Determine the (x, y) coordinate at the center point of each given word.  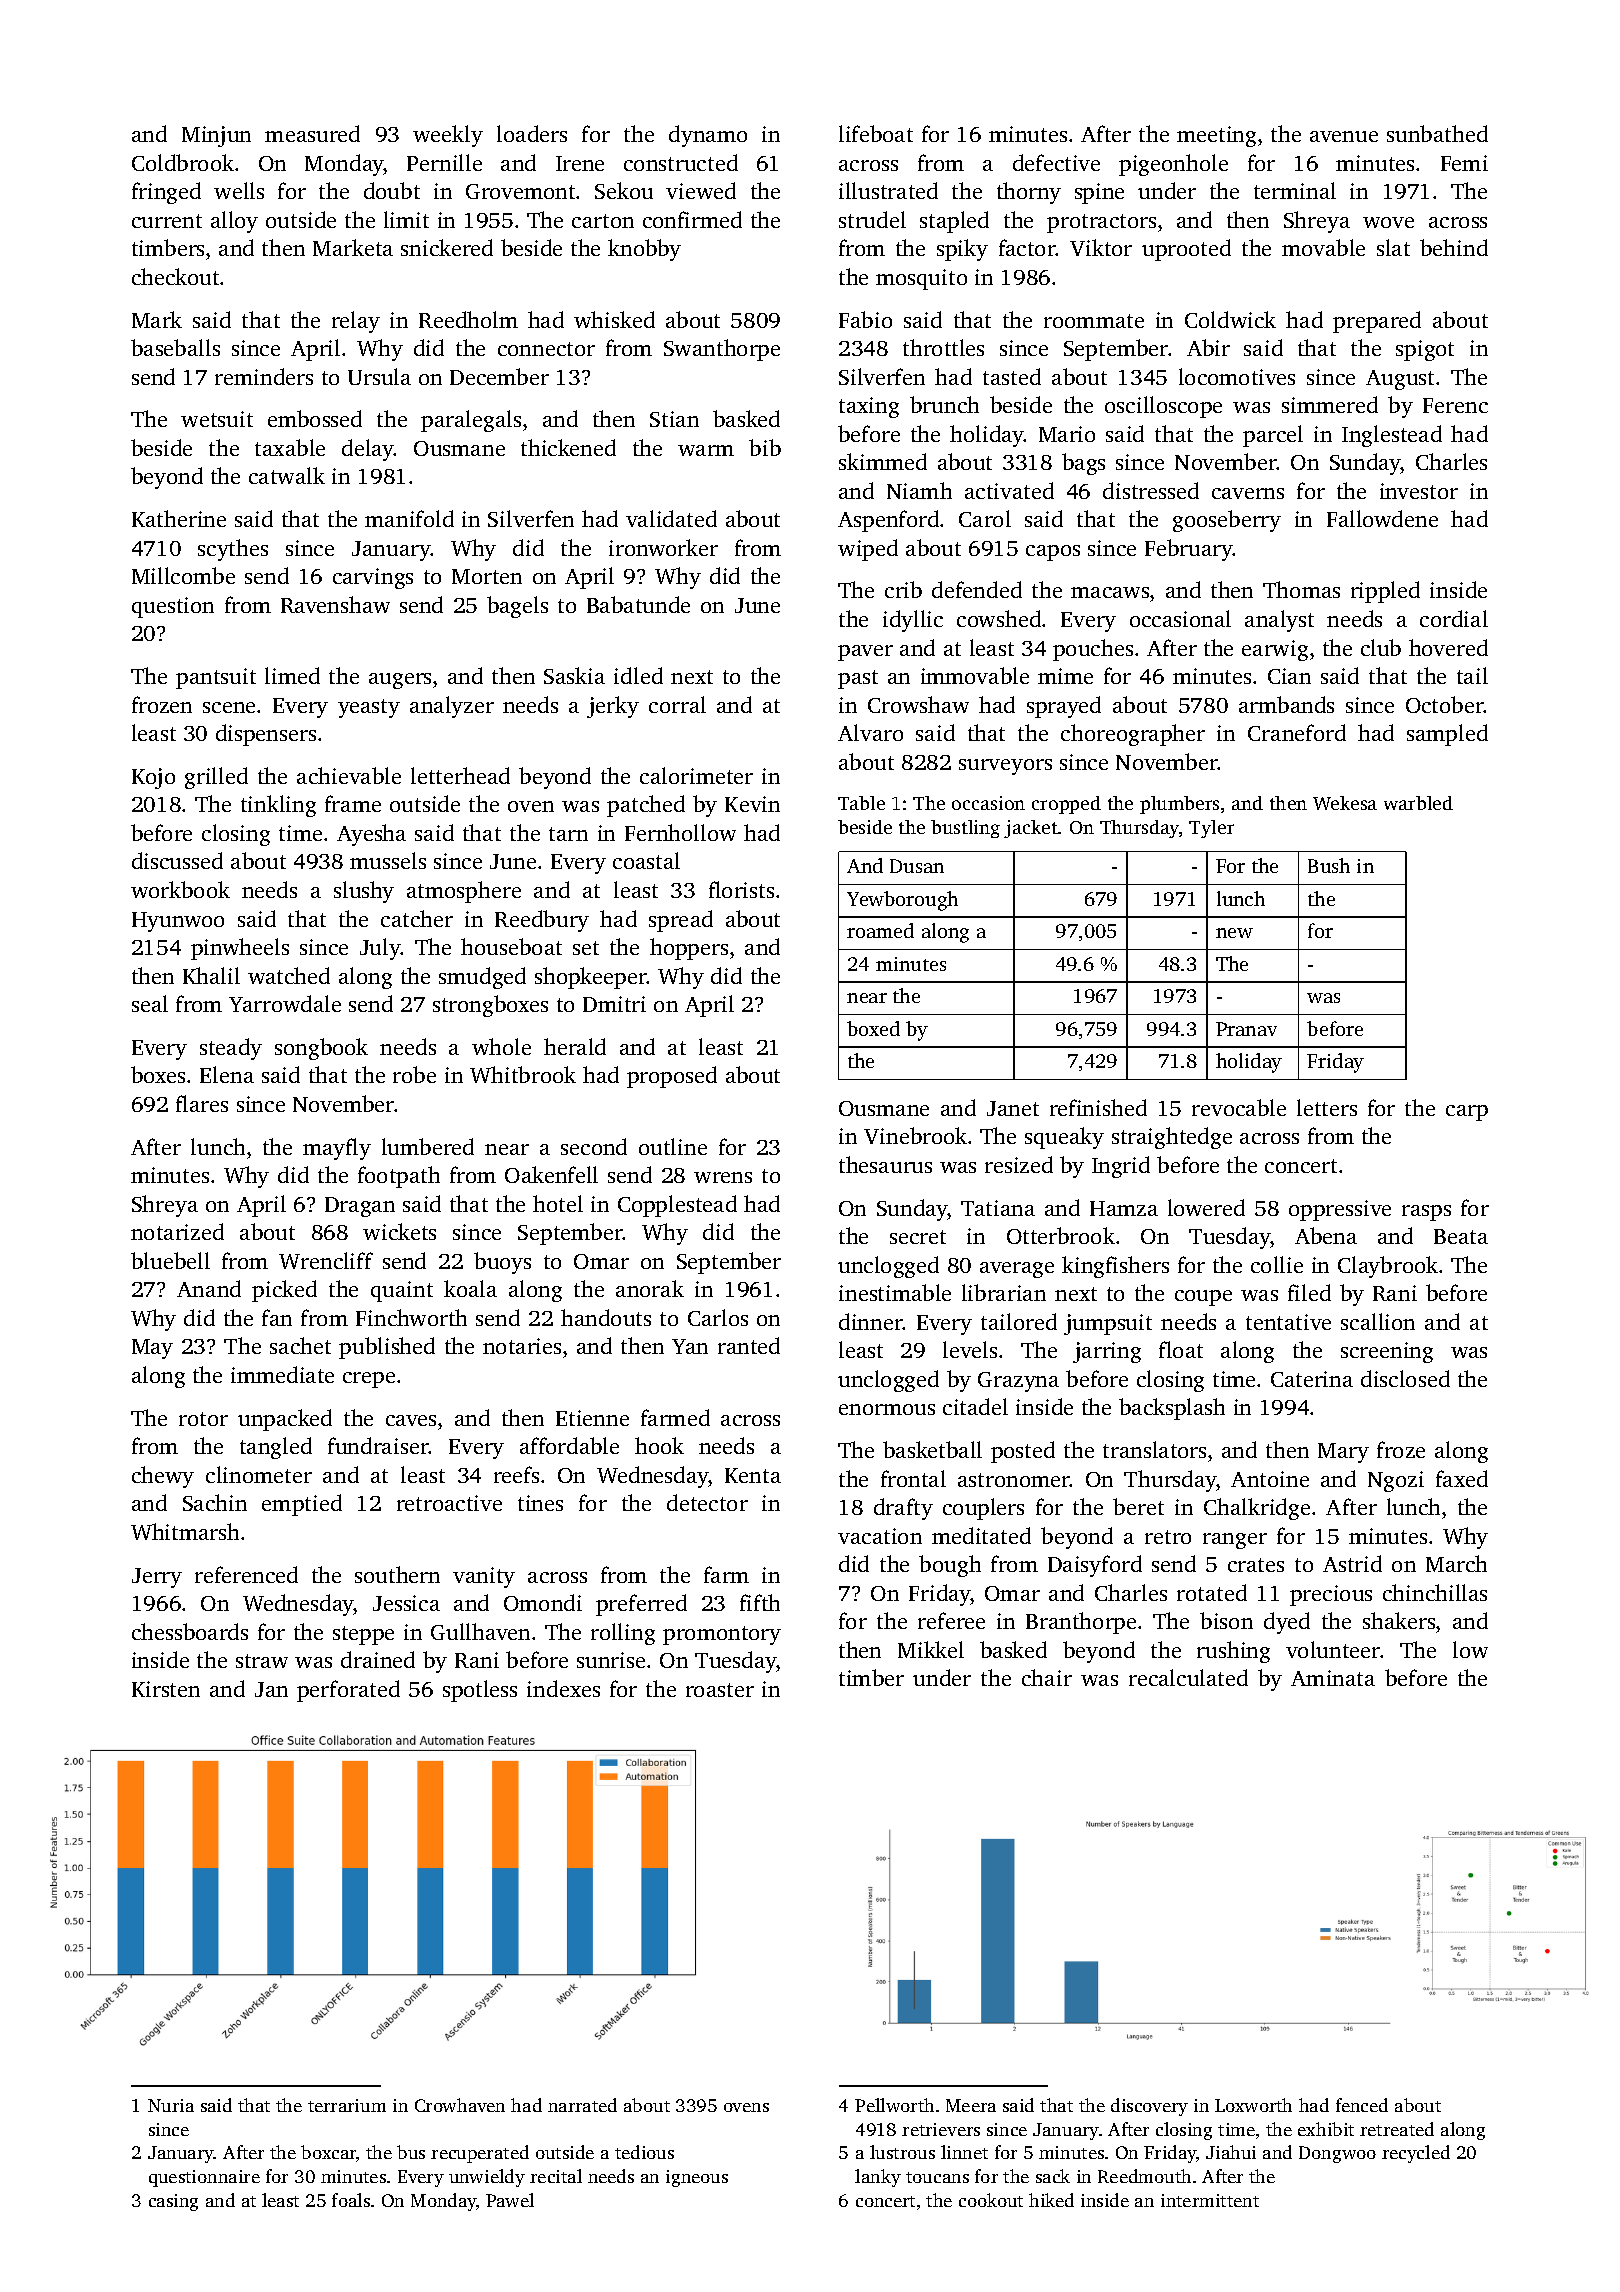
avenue (1344, 136)
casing (173, 2202)
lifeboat (876, 133)
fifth (760, 1602)
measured (312, 133)
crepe (369, 1380)
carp (1467, 1113)
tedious (644, 2152)
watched (289, 975)
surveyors (1005, 767)
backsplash (1172, 1409)
